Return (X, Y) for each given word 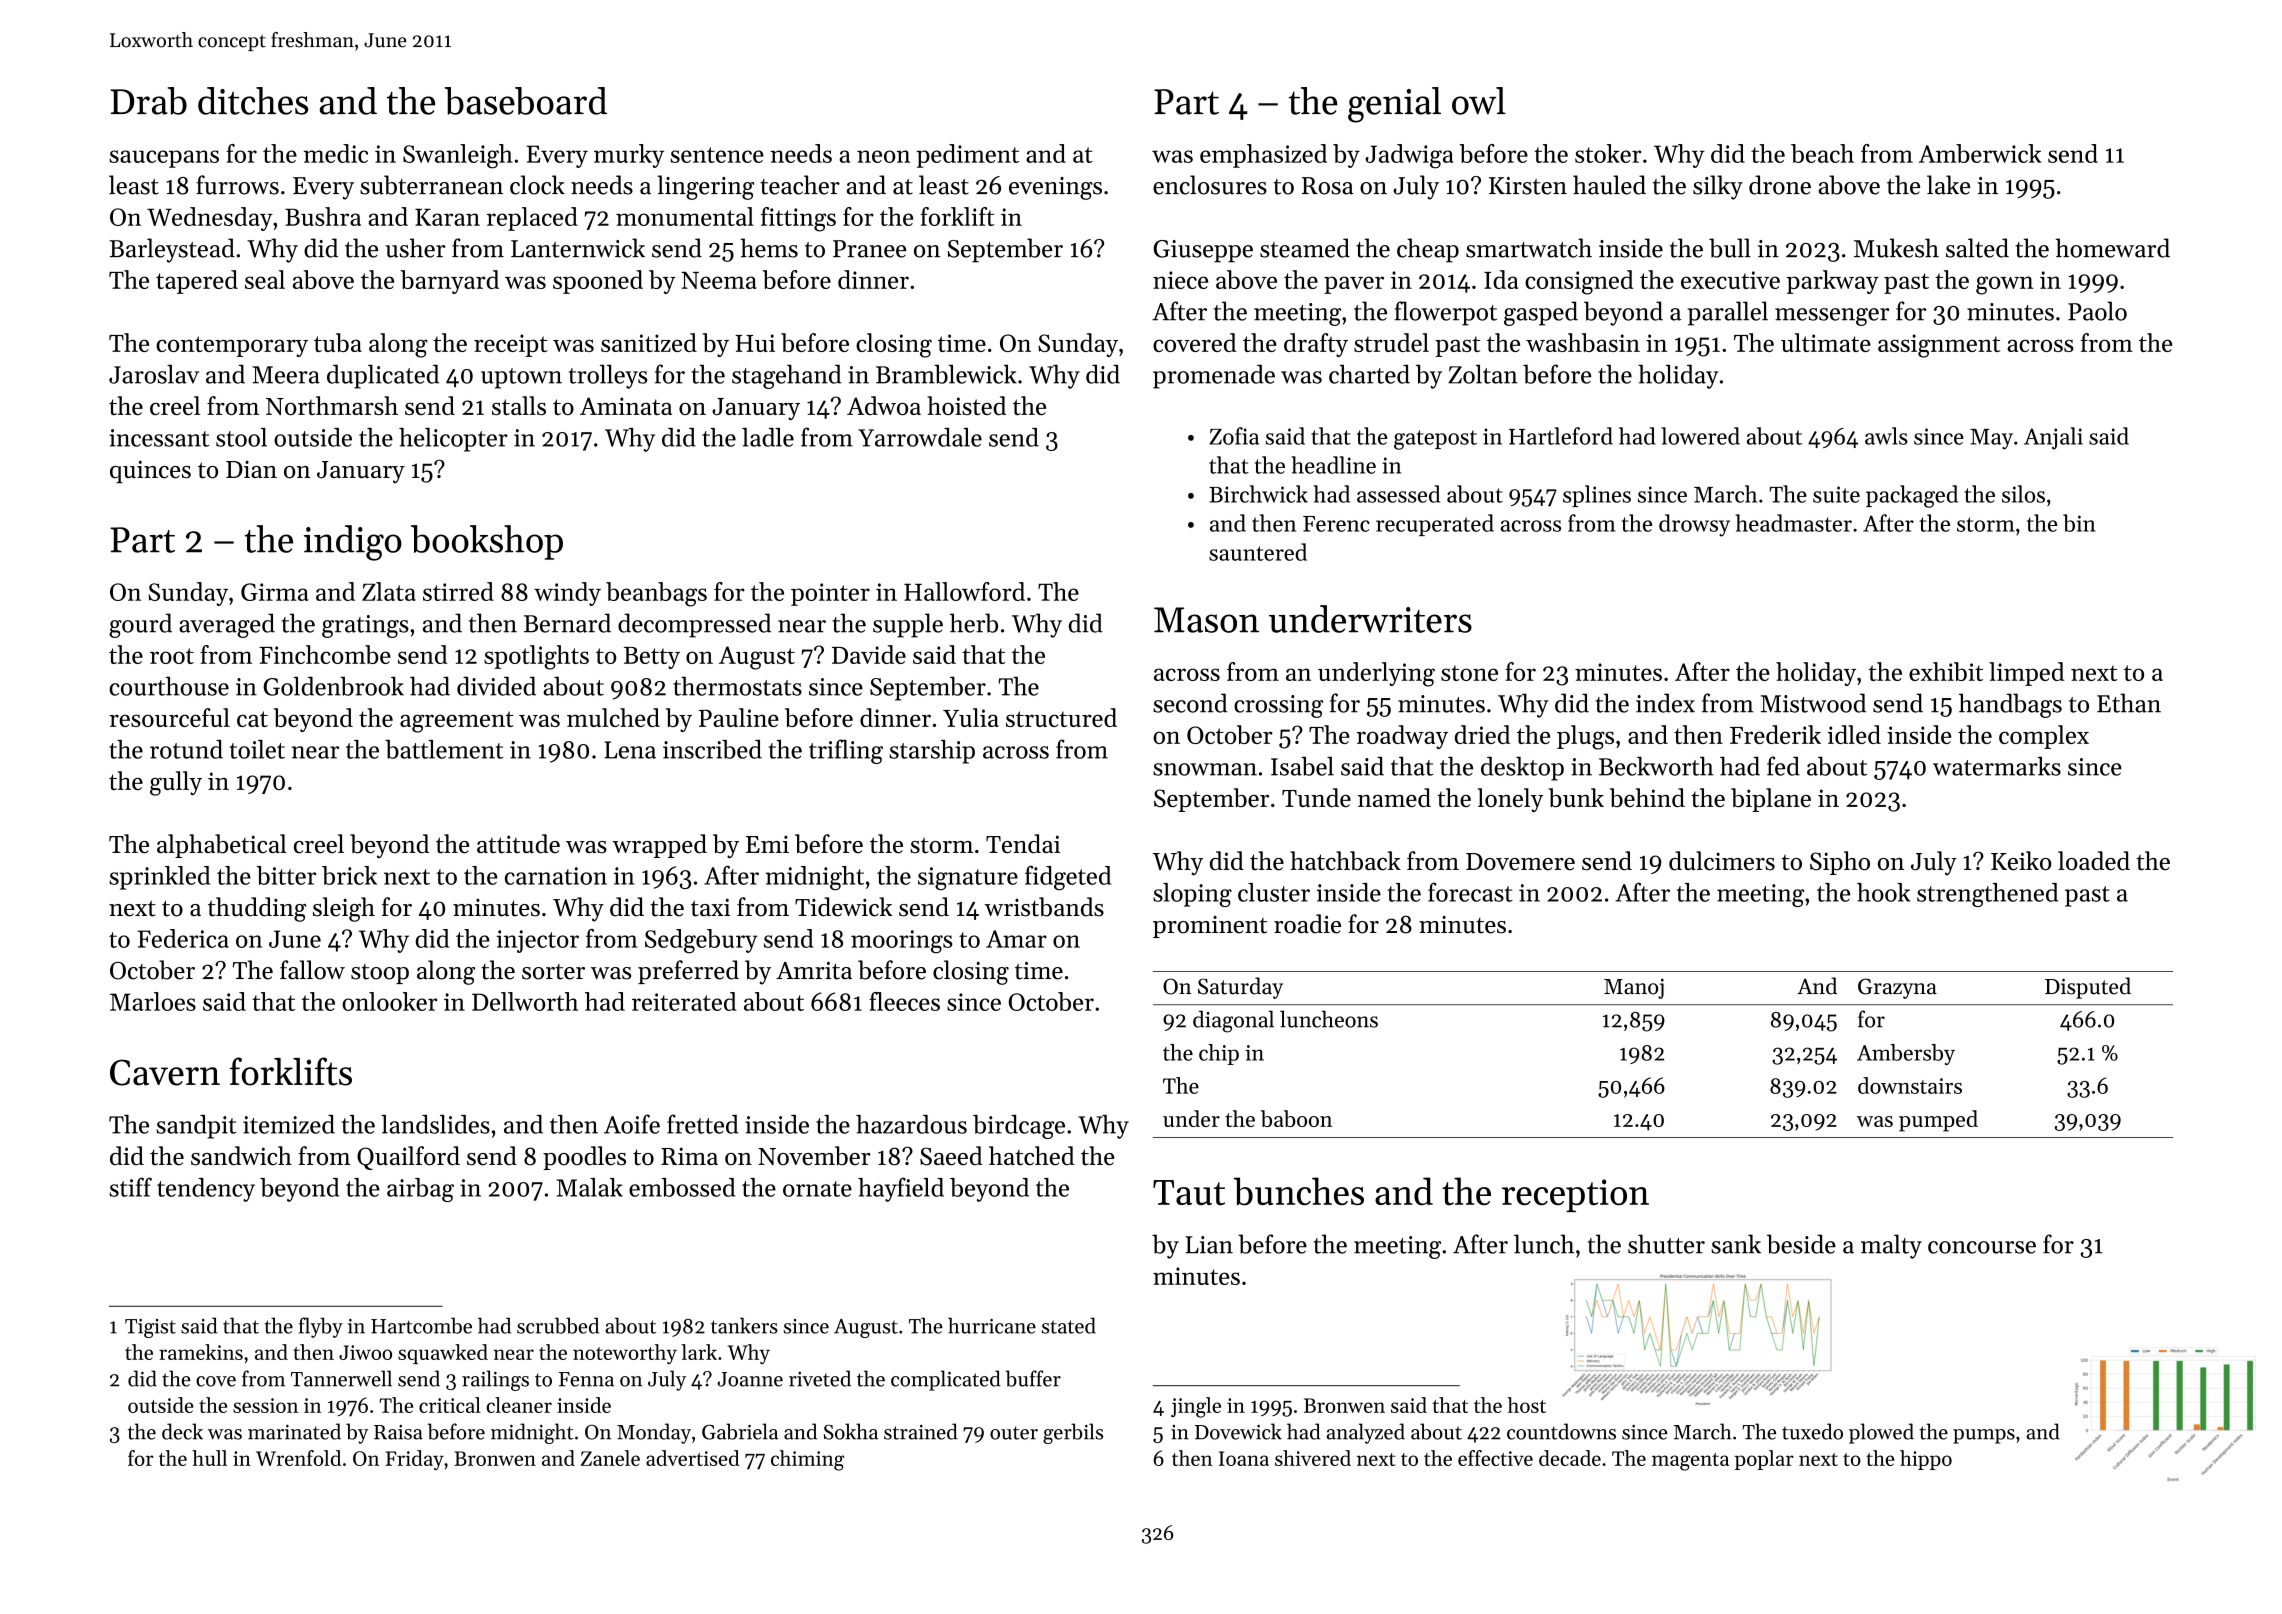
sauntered (1258, 552)
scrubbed (558, 1325)
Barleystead (172, 250)
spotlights (536, 657)
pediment (967, 156)
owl (1479, 101)
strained (921, 1431)
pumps (1984, 1436)
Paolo (2097, 311)
